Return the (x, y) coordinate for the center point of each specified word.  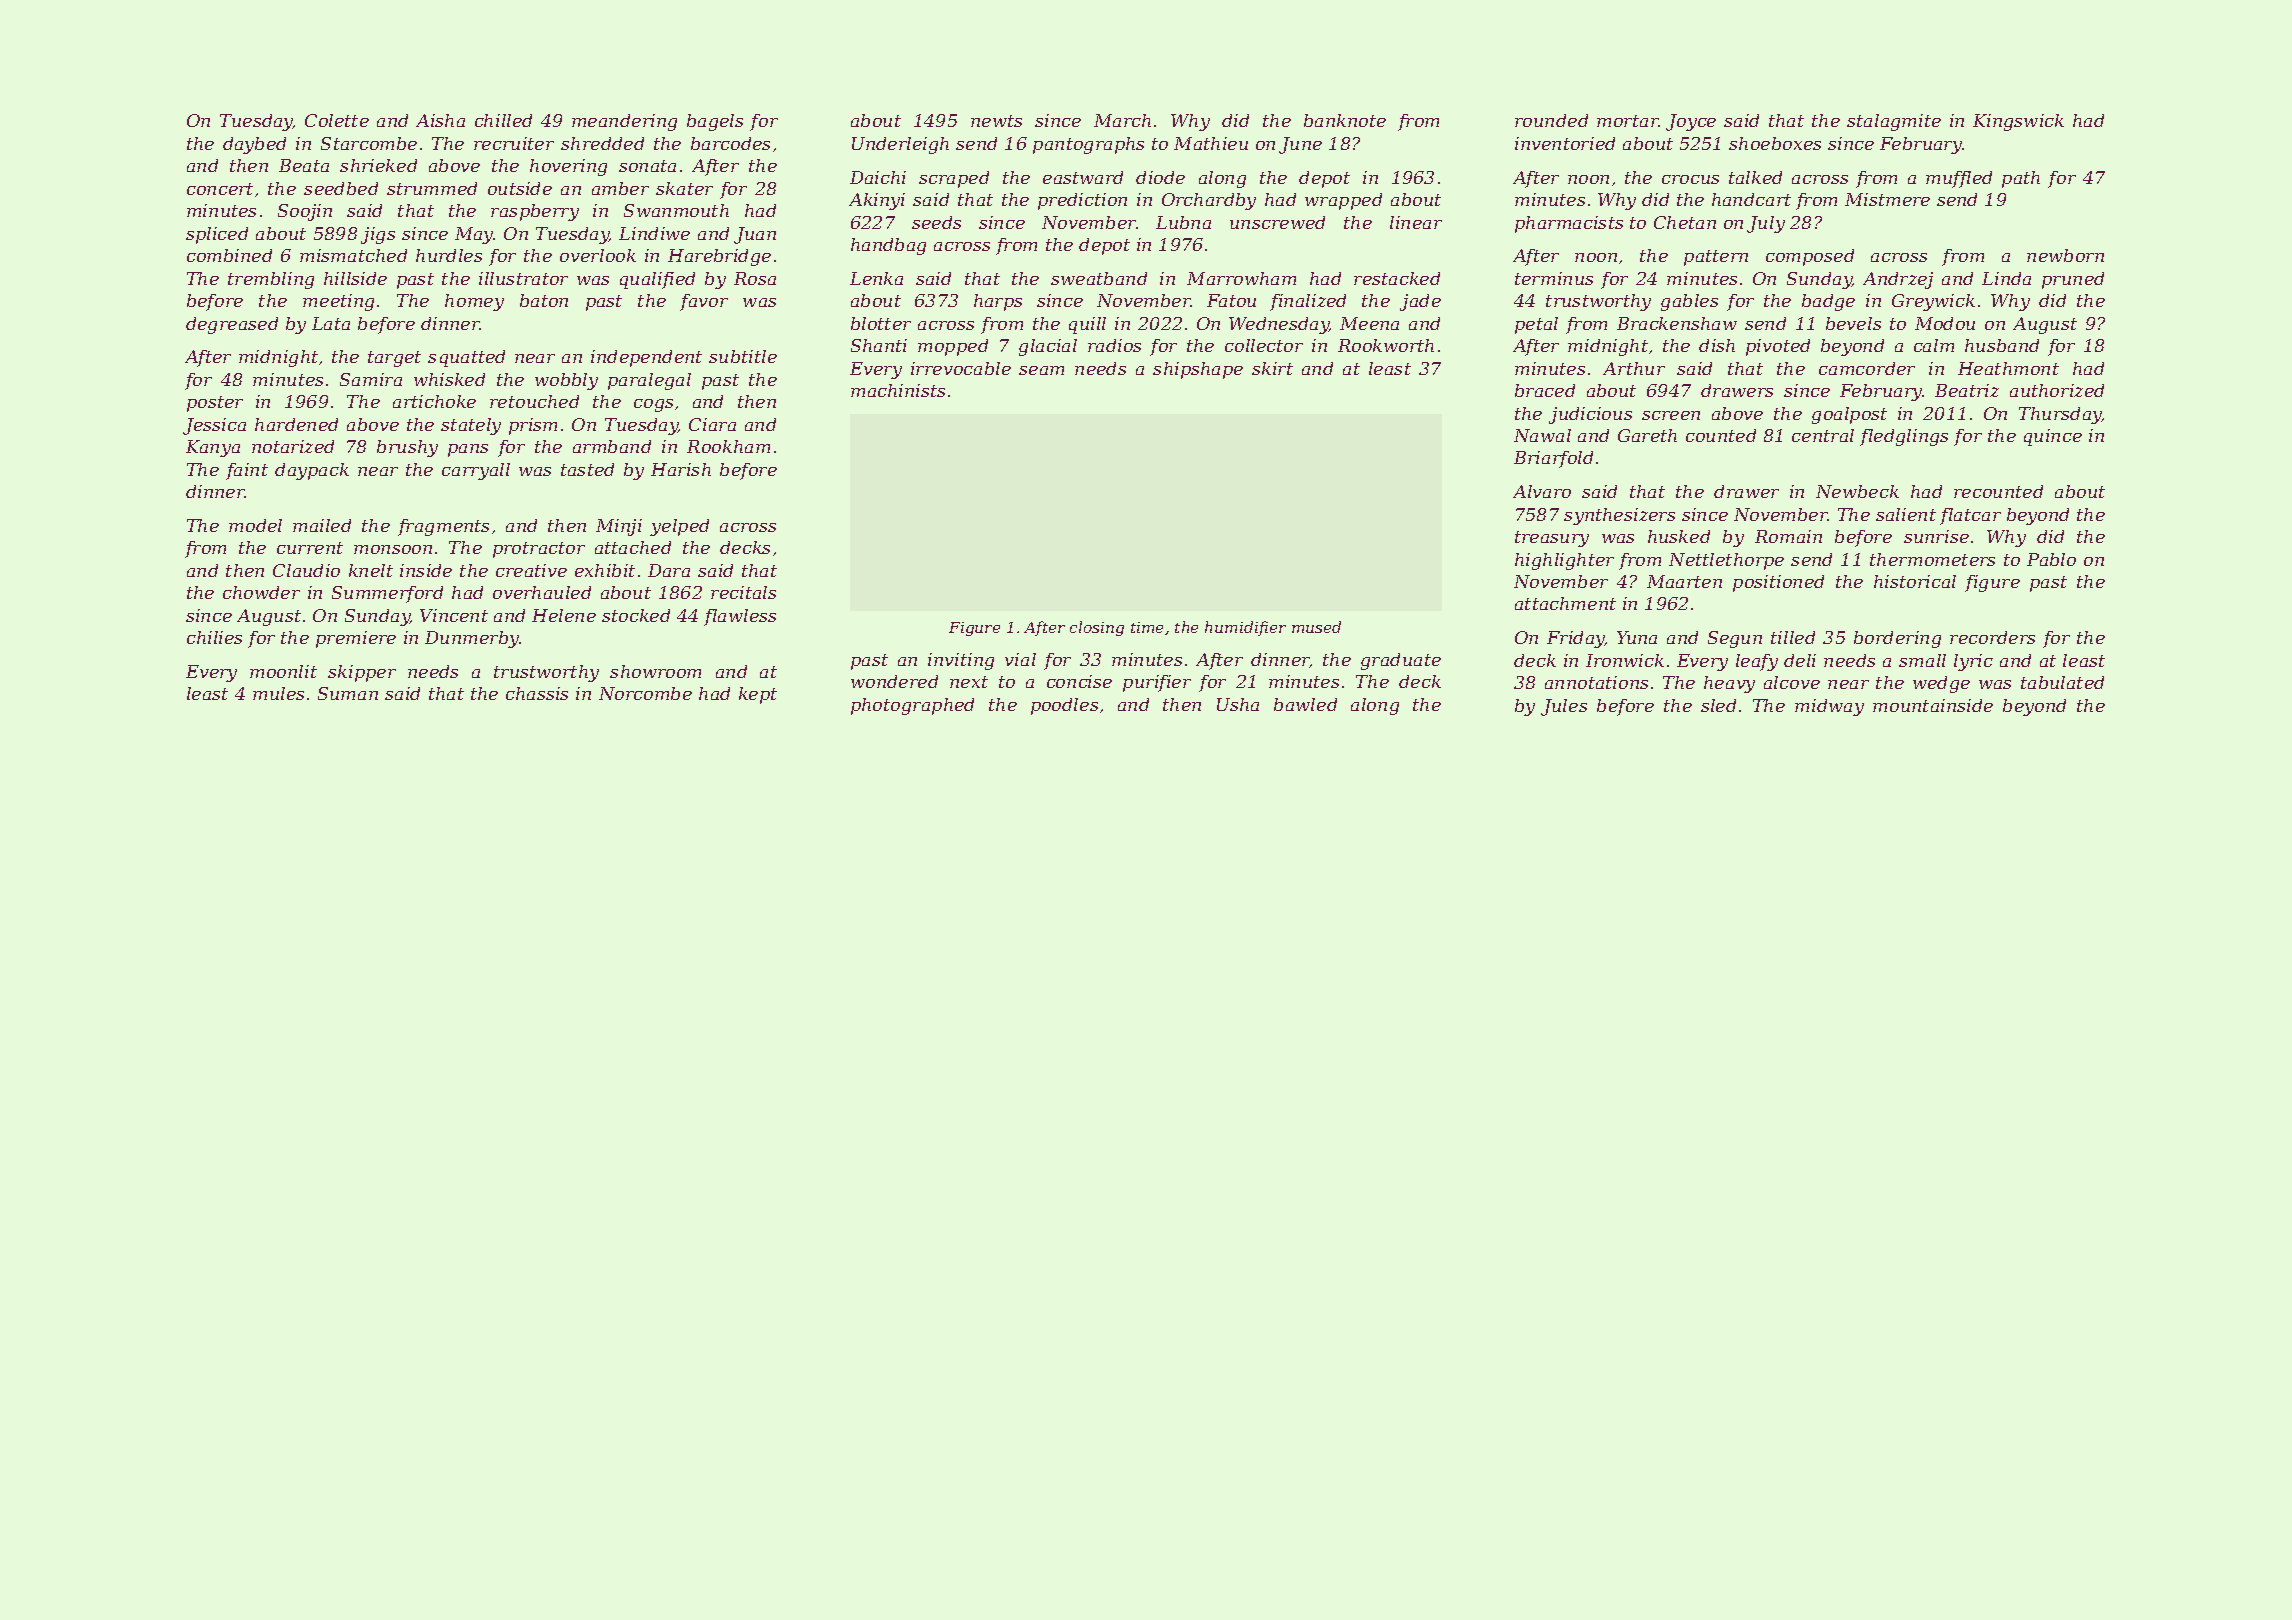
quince (2053, 437)
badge (1828, 302)
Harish (681, 469)
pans (468, 450)
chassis (537, 693)
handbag (888, 246)
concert (220, 189)
